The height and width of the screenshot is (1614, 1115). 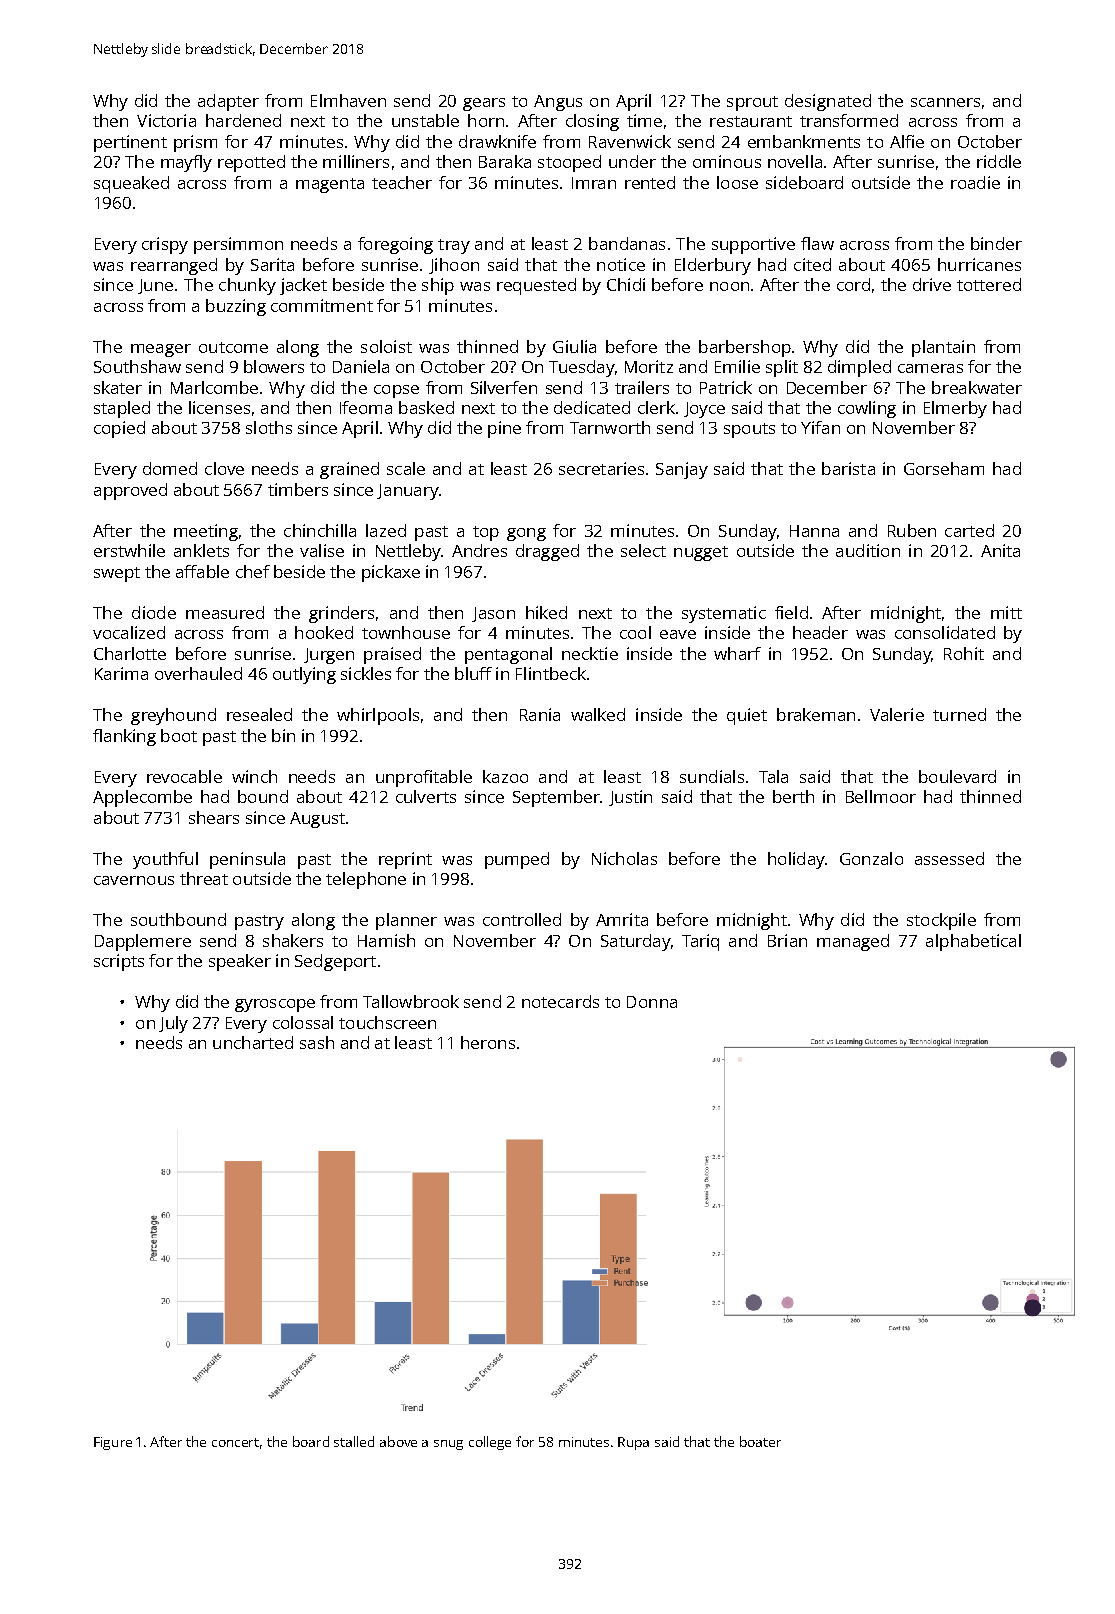 What do you see at coordinates (560, 1001) in the screenshot?
I see `notecards` at bounding box center [560, 1001].
